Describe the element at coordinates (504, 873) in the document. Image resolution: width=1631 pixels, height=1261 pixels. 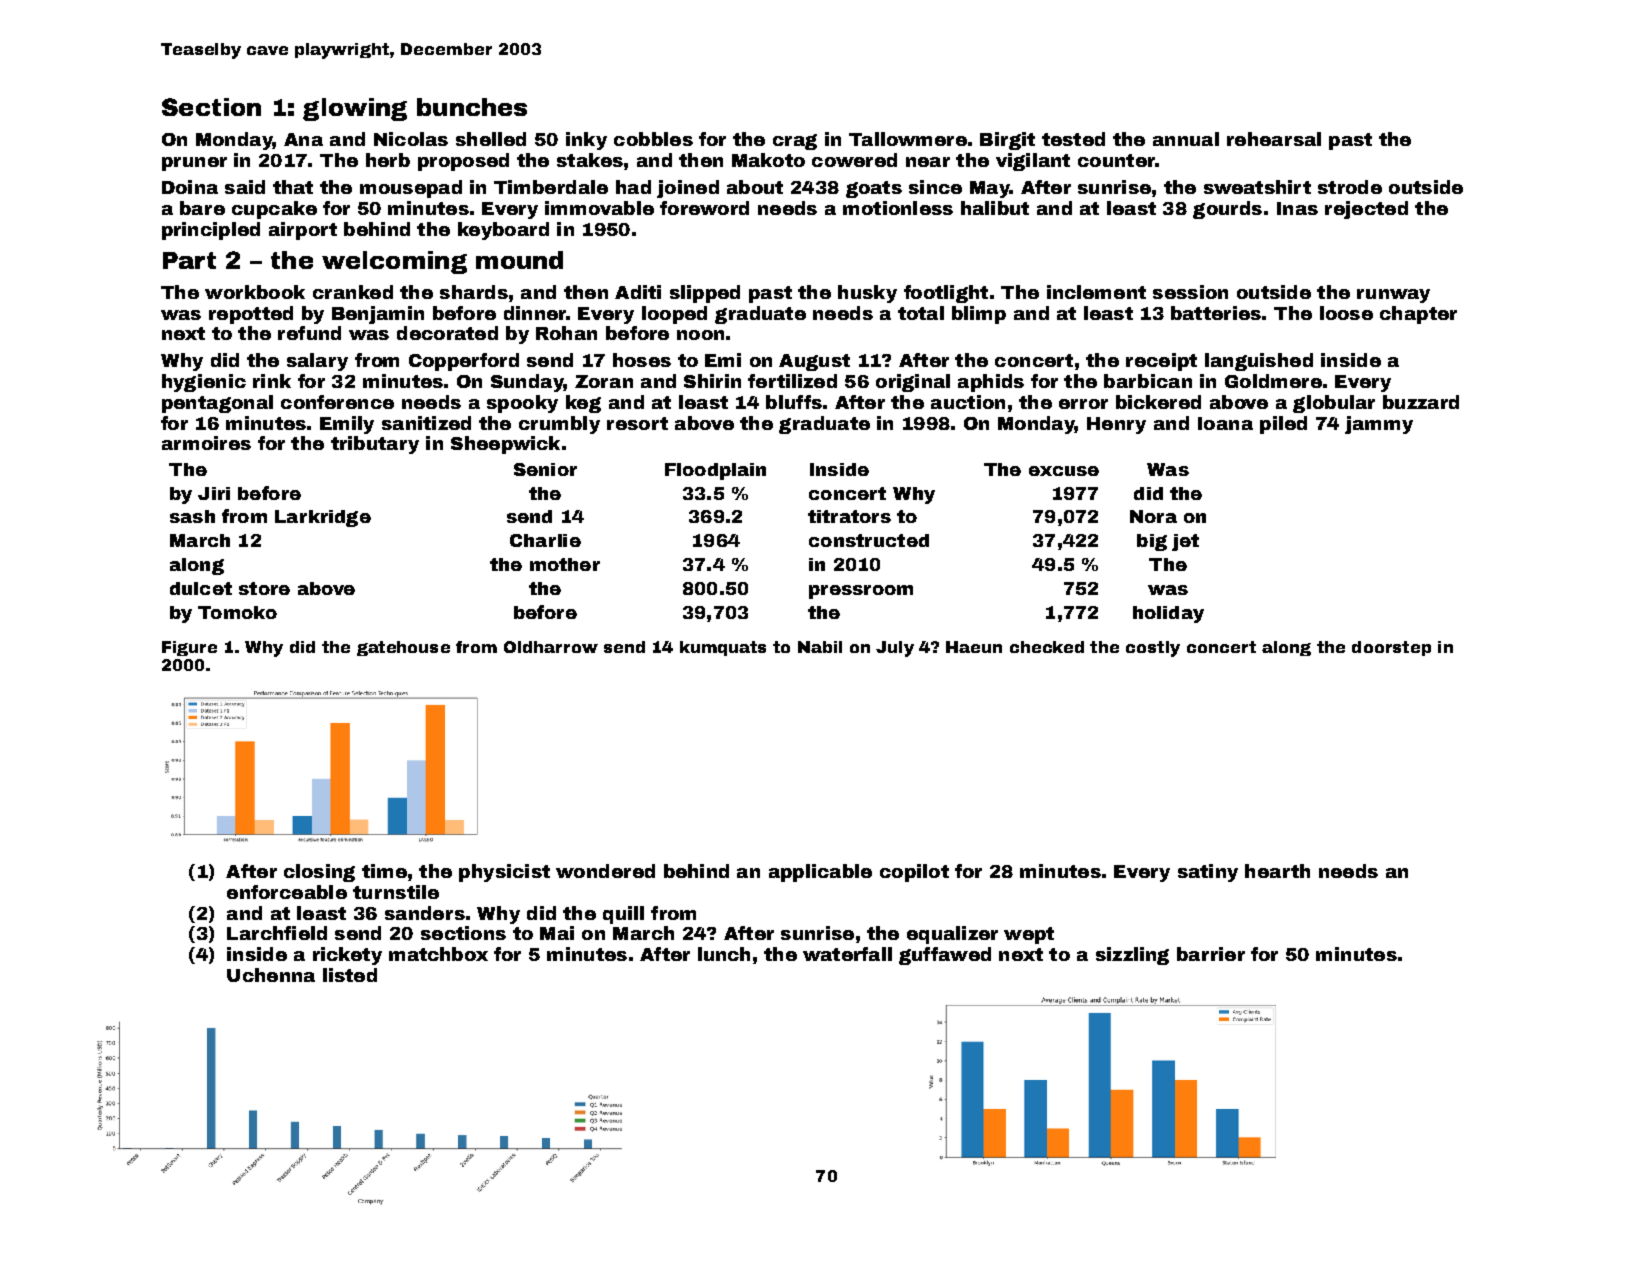
I see `physicist` at that location.
